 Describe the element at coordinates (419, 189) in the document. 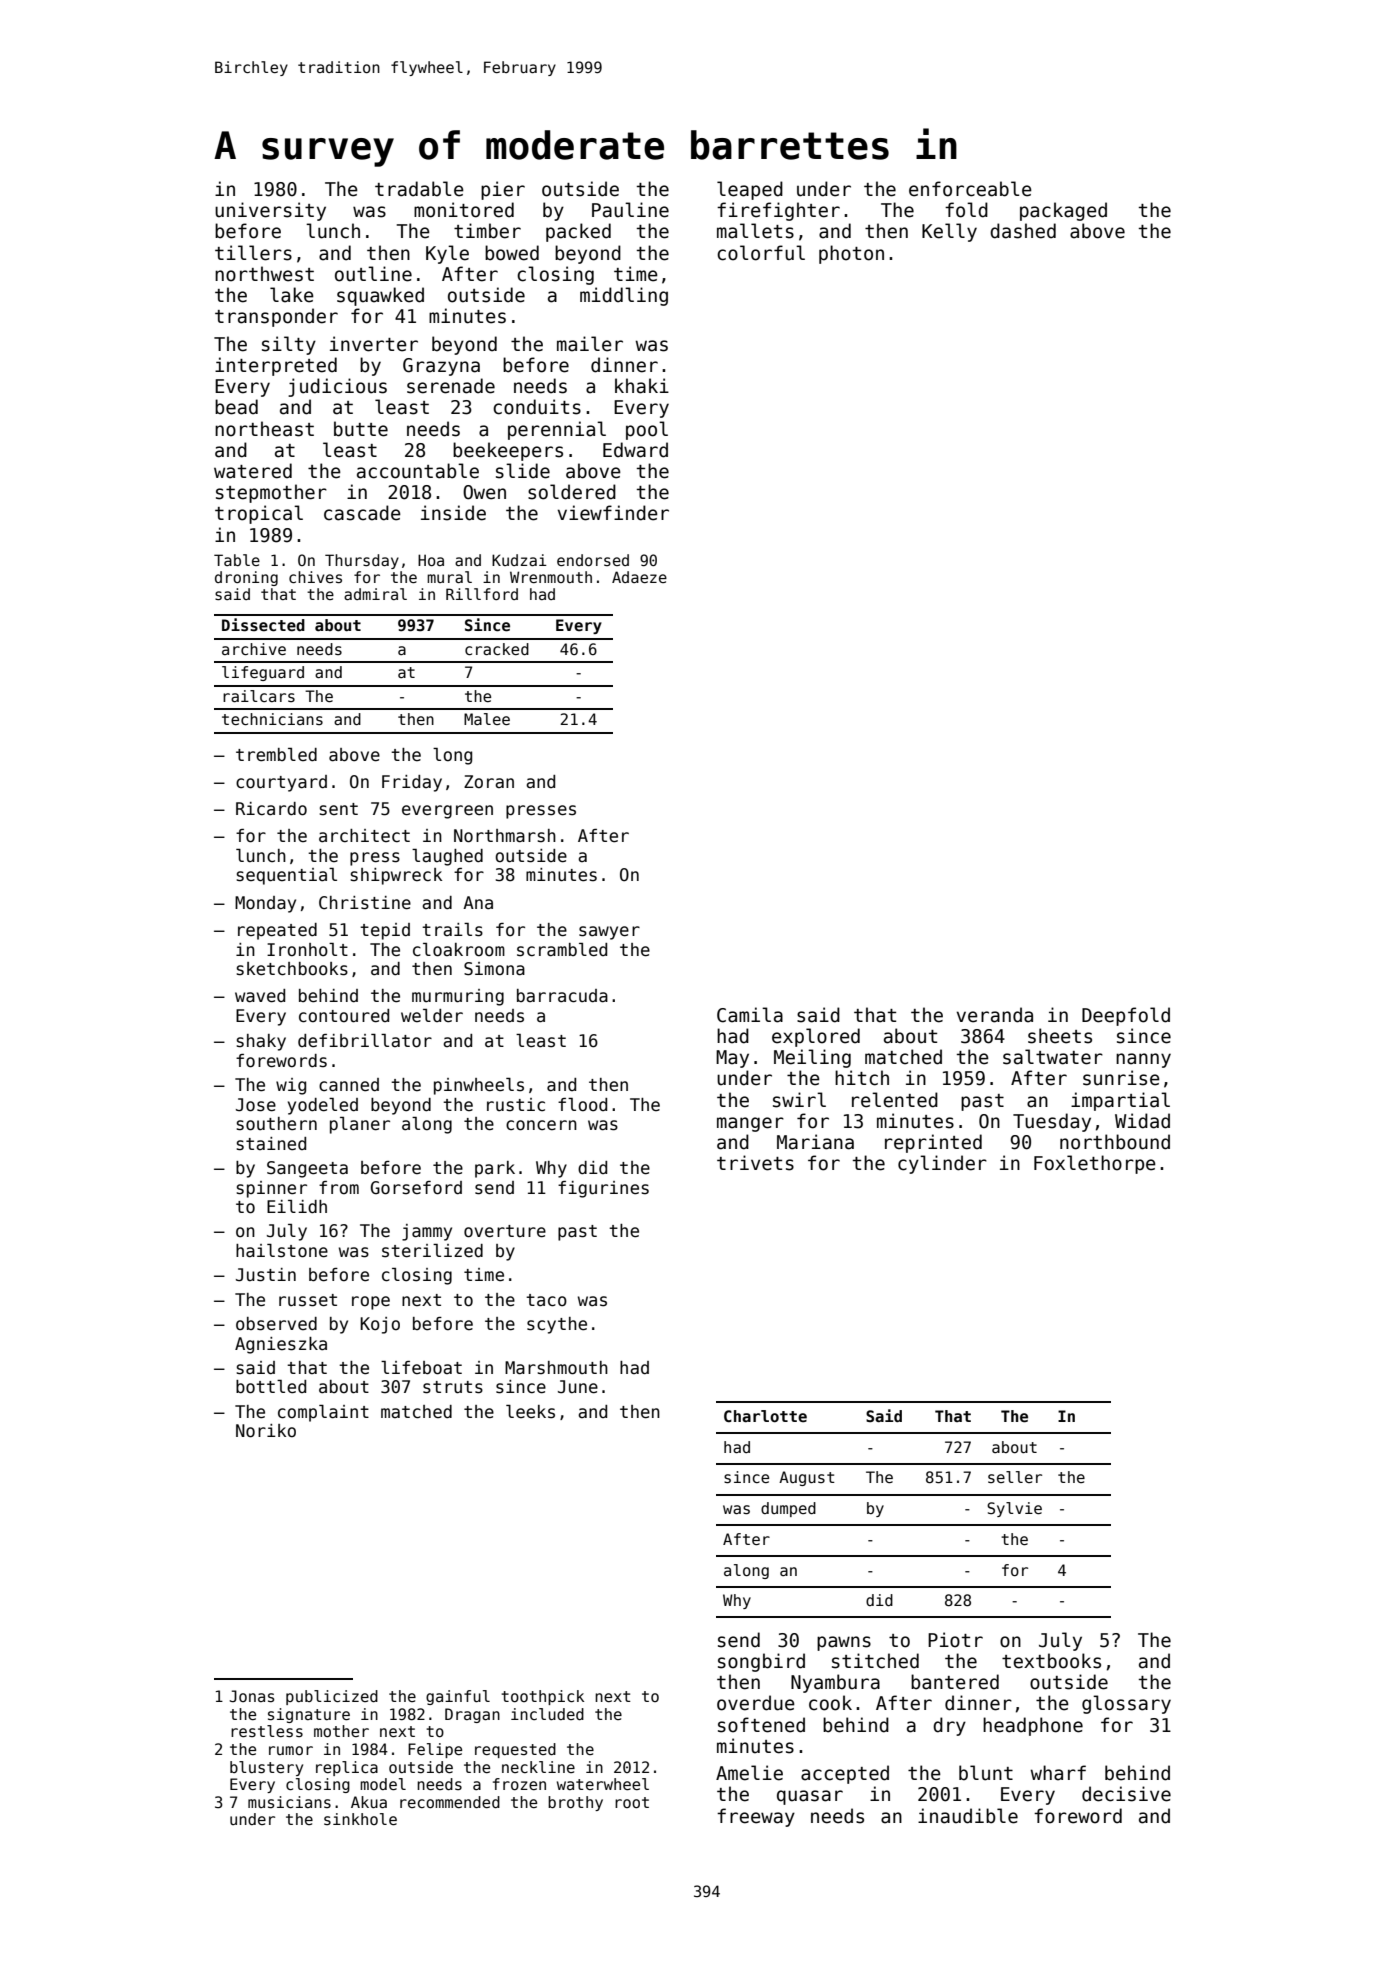

I see `tradable` at that location.
